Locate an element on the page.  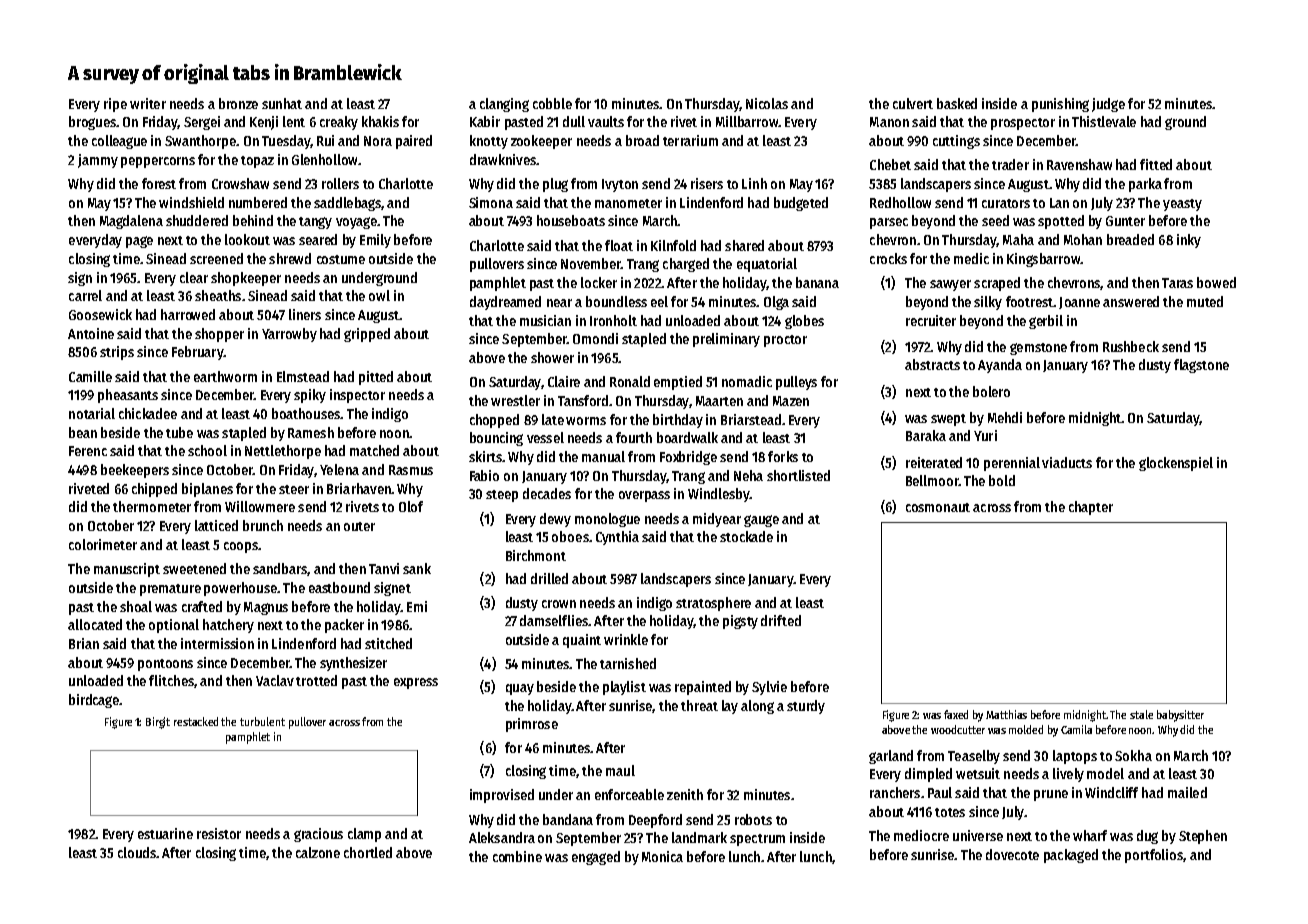
forks is located at coordinates (783, 456).
